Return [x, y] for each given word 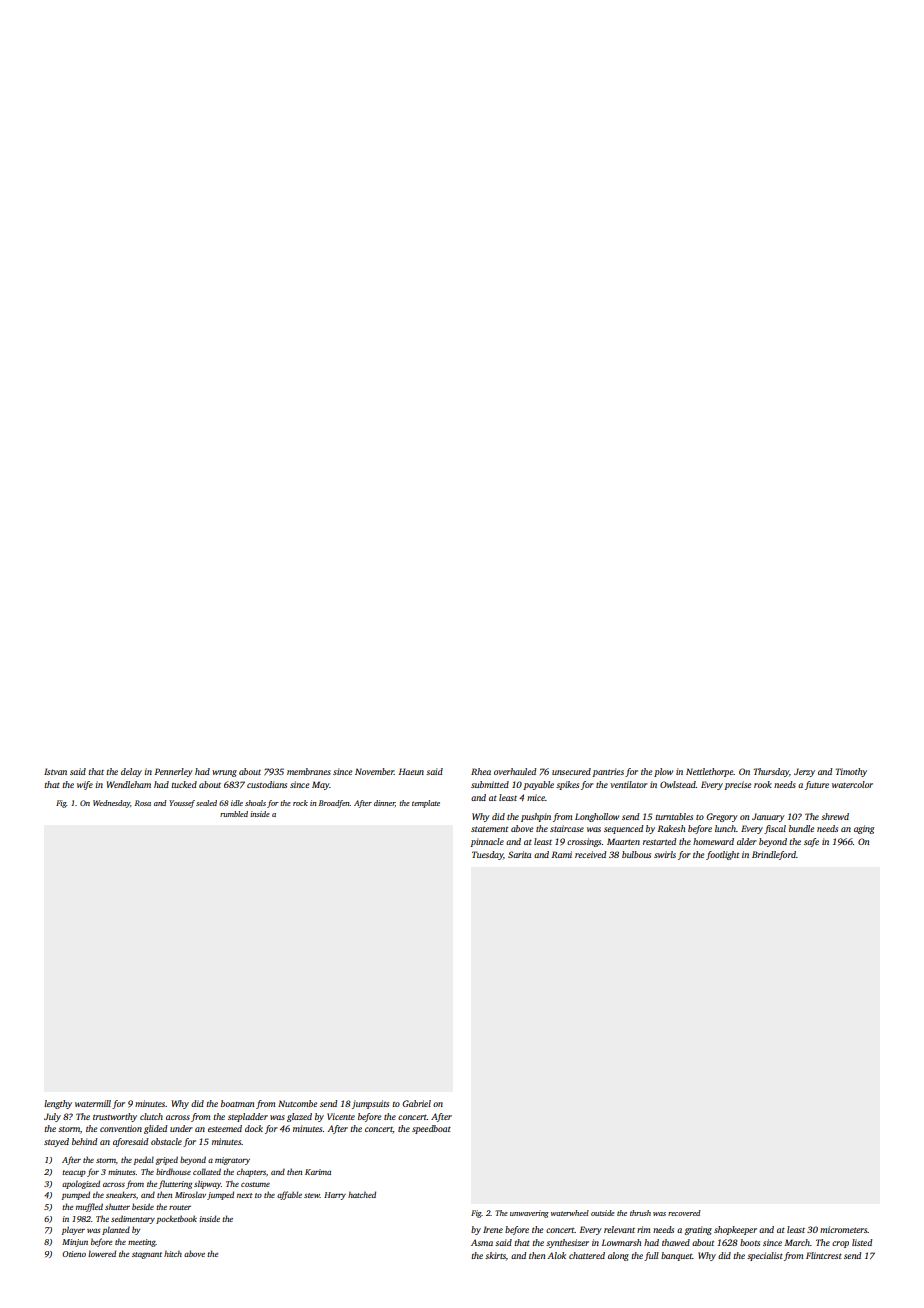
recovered [684, 1213]
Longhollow [597, 817]
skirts [495, 1255]
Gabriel [416, 1103]
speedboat [431, 1129]
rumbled [234, 814]
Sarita [519, 854]
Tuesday [487, 855]
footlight [722, 855]
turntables [674, 816]
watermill [93, 1103]
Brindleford [774, 855]
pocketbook [176, 1219]
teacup [74, 1173]
